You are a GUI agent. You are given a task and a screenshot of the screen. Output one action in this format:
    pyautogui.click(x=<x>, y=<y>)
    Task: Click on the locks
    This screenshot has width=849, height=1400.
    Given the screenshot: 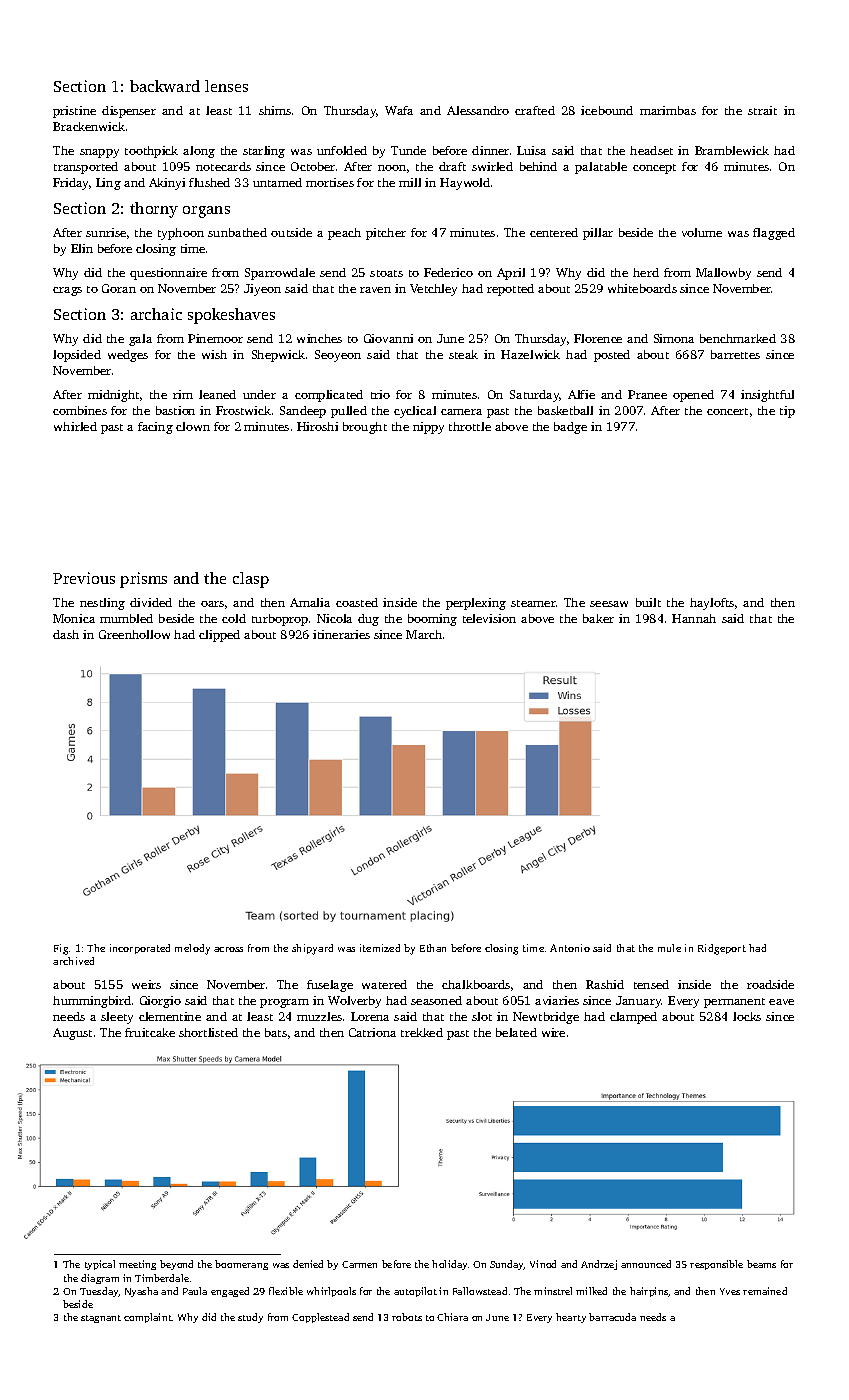 What is the action you would take?
    pyautogui.click(x=747, y=1016)
